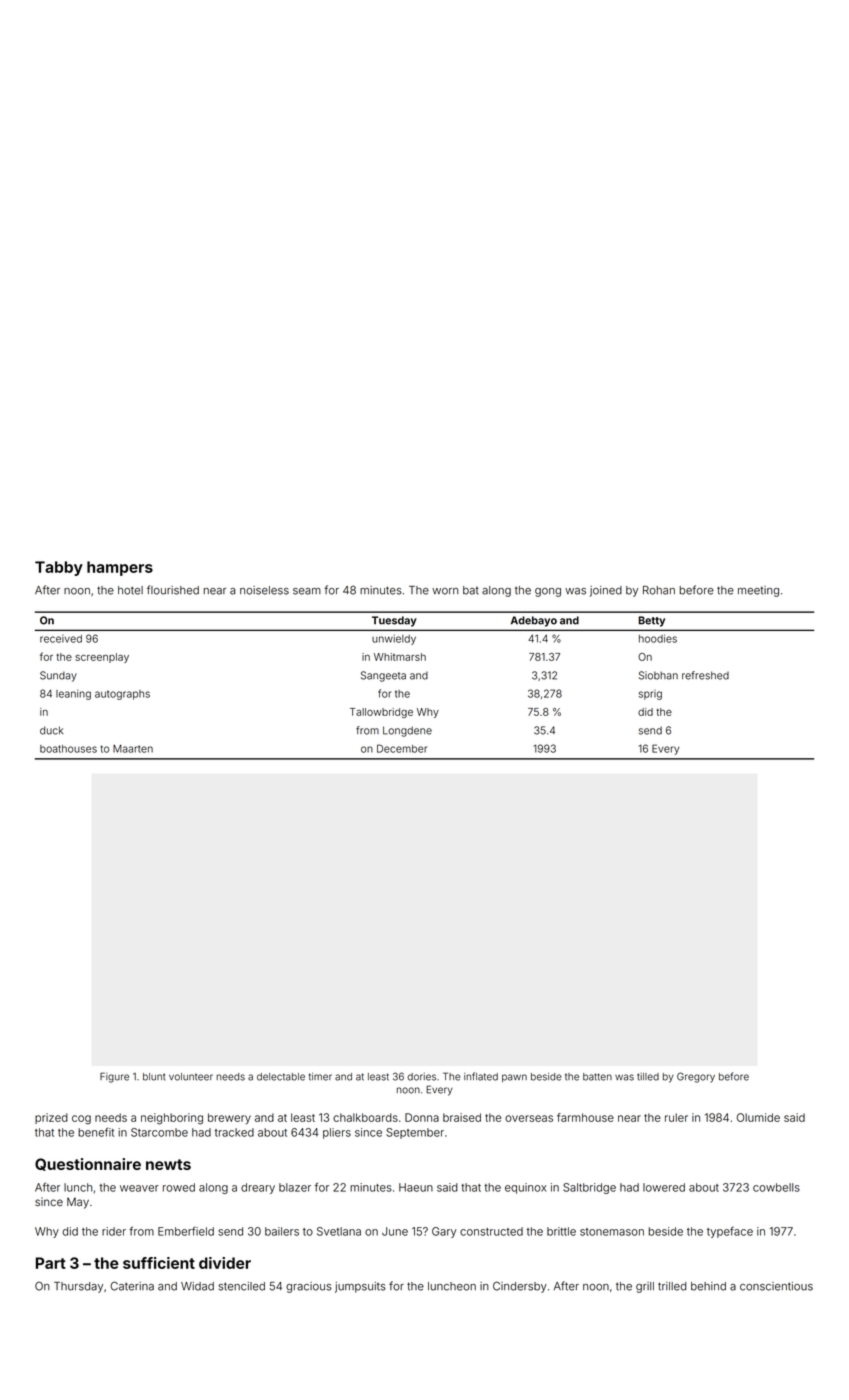 This screenshot has width=849, height=1400. Describe the element at coordinates (491, 1231) in the screenshot. I see `constructed` at that location.
